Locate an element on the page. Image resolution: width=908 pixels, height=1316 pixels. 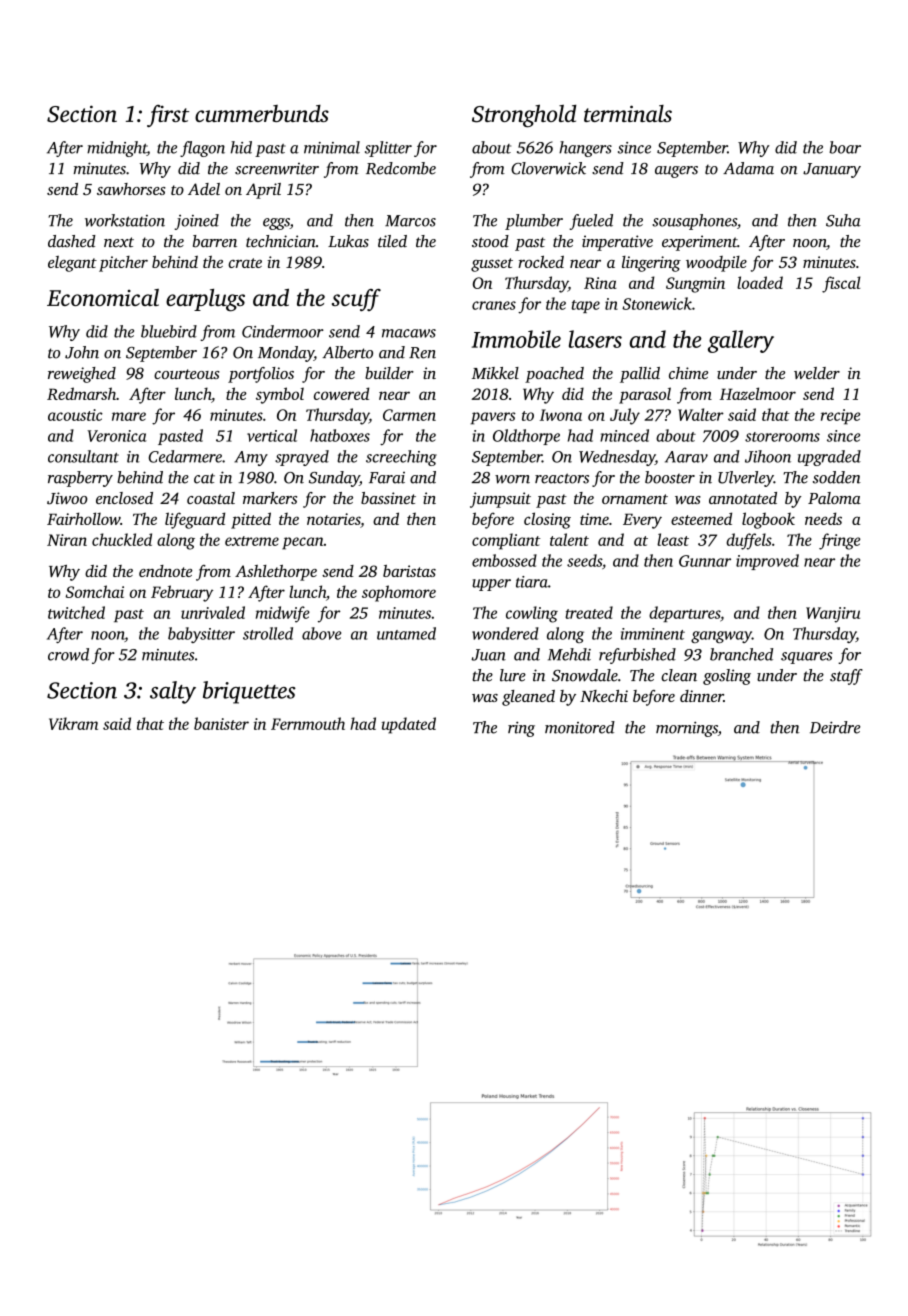
raspberry is located at coordinates (80, 479).
